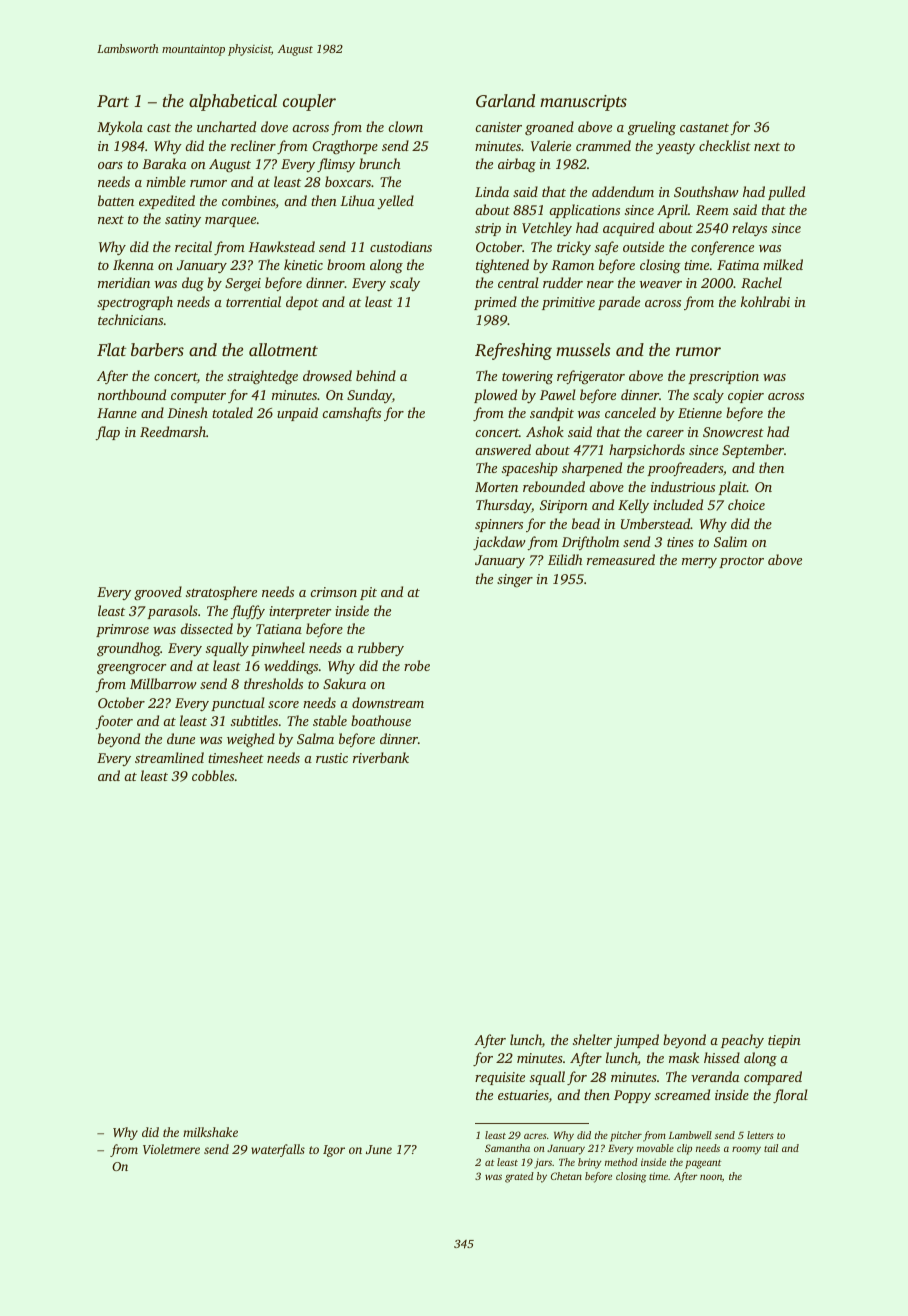  Describe the element at coordinates (500, 1078) in the screenshot. I see `requisite` at that location.
